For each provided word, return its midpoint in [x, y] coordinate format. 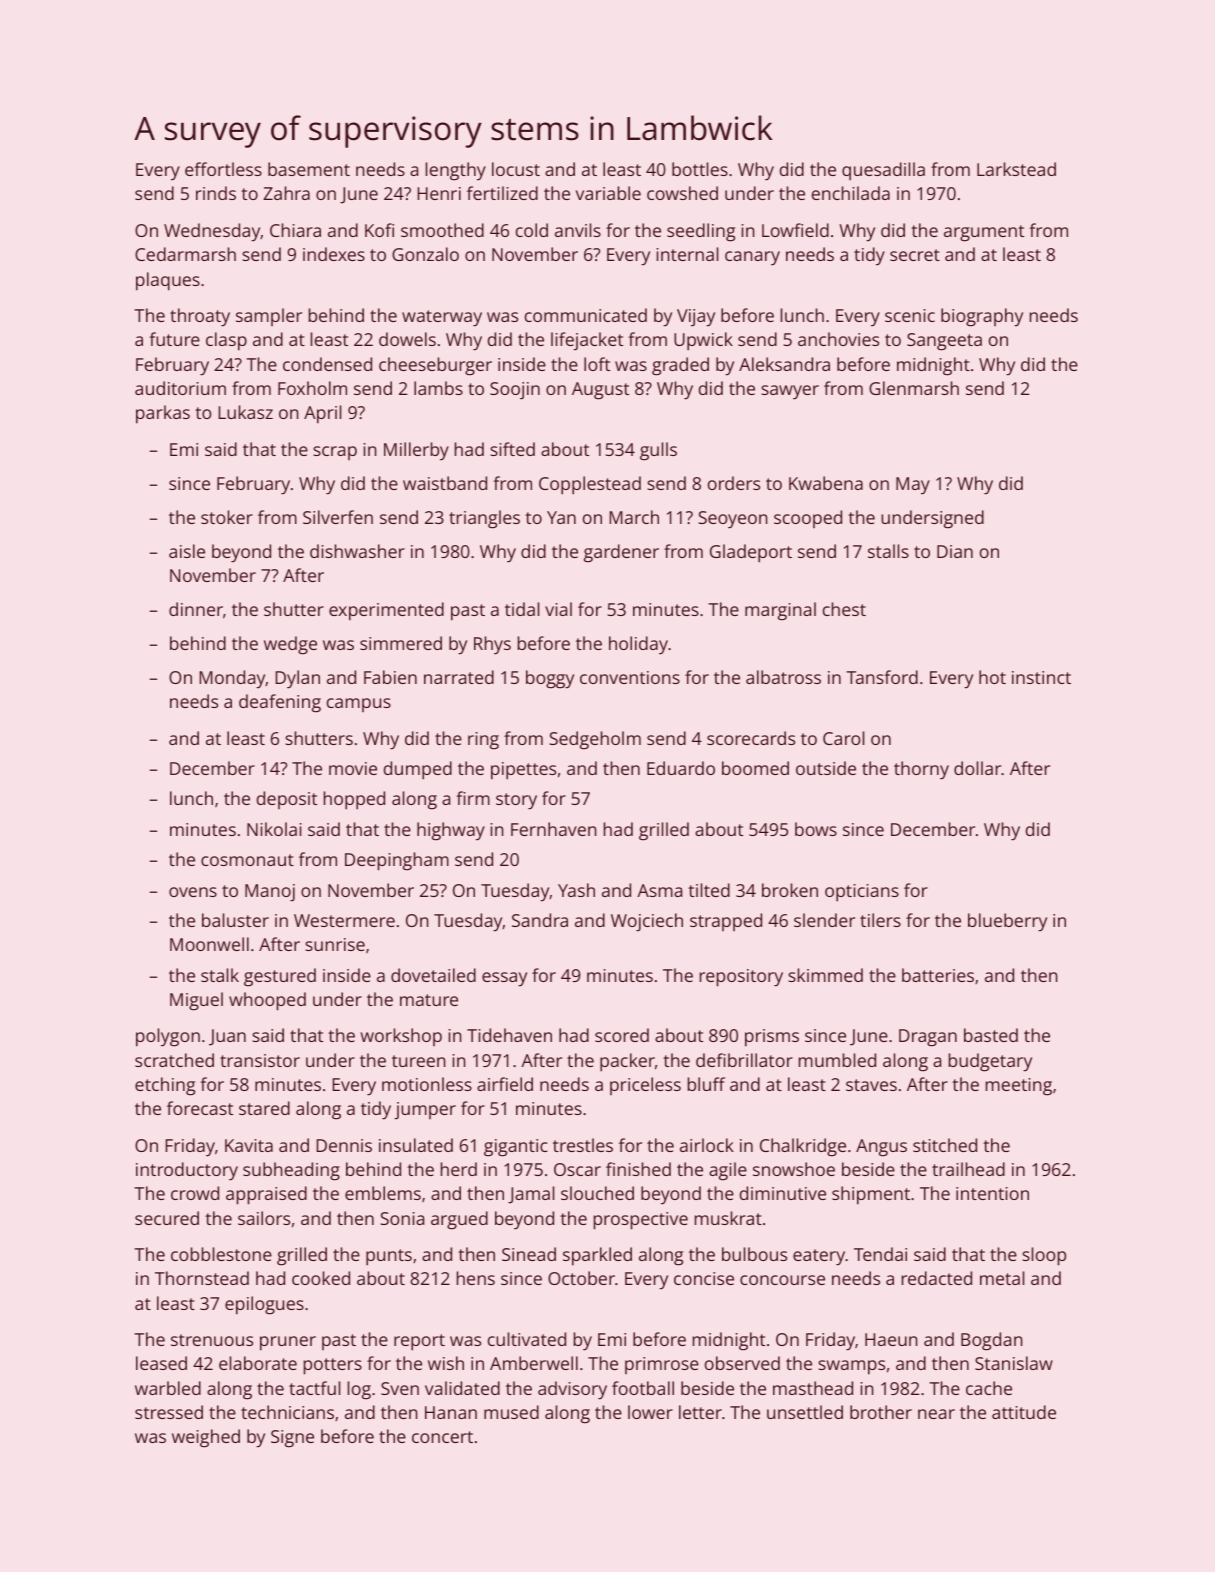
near [936, 1414]
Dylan [297, 679]
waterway [442, 318]
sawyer [790, 392]
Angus [881, 1148]
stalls [888, 551]
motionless [427, 1084]
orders [734, 483]
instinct [1041, 677]
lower [650, 1412]
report [419, 1342]
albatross [783, 677]
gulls [658, 451]
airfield [505, 1084]
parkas [163, 414]
